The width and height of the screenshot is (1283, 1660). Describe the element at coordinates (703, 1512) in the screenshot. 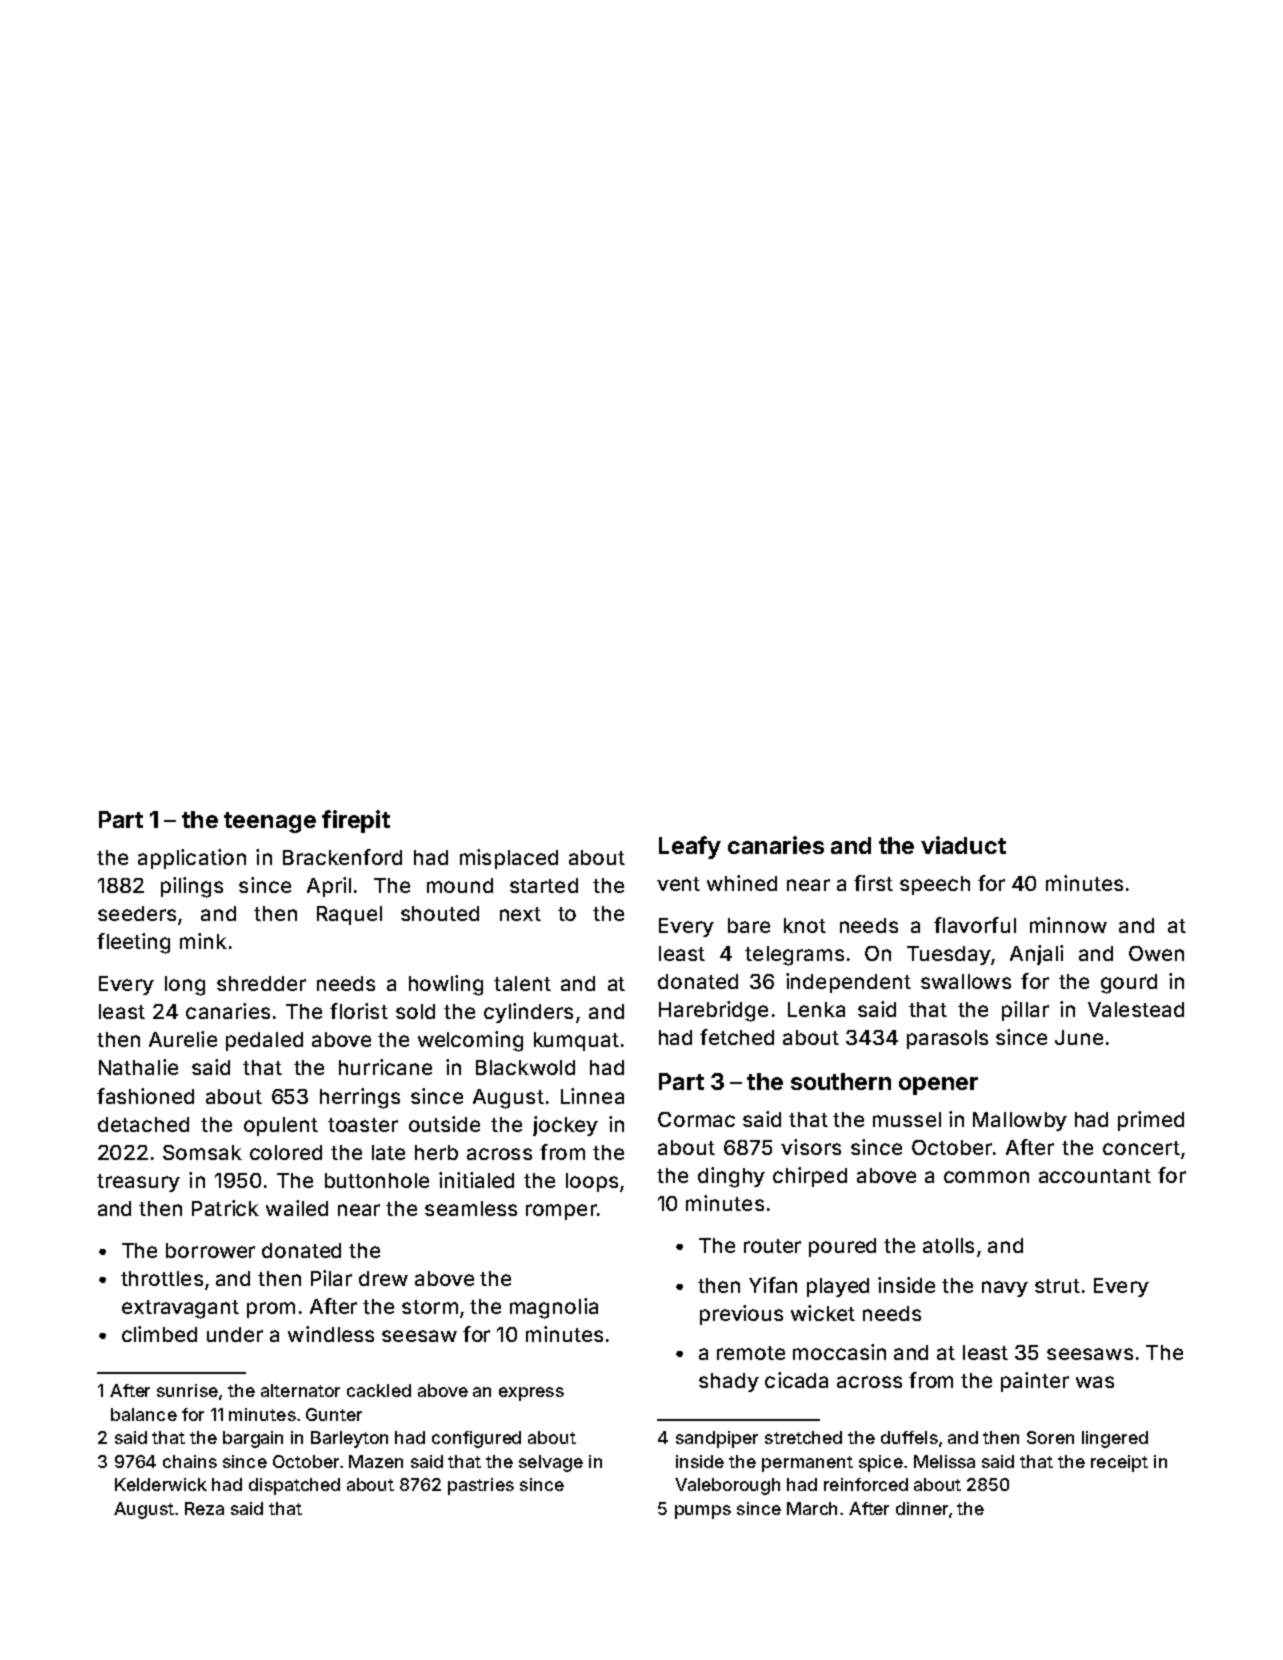

I see `pumps` at that location.
